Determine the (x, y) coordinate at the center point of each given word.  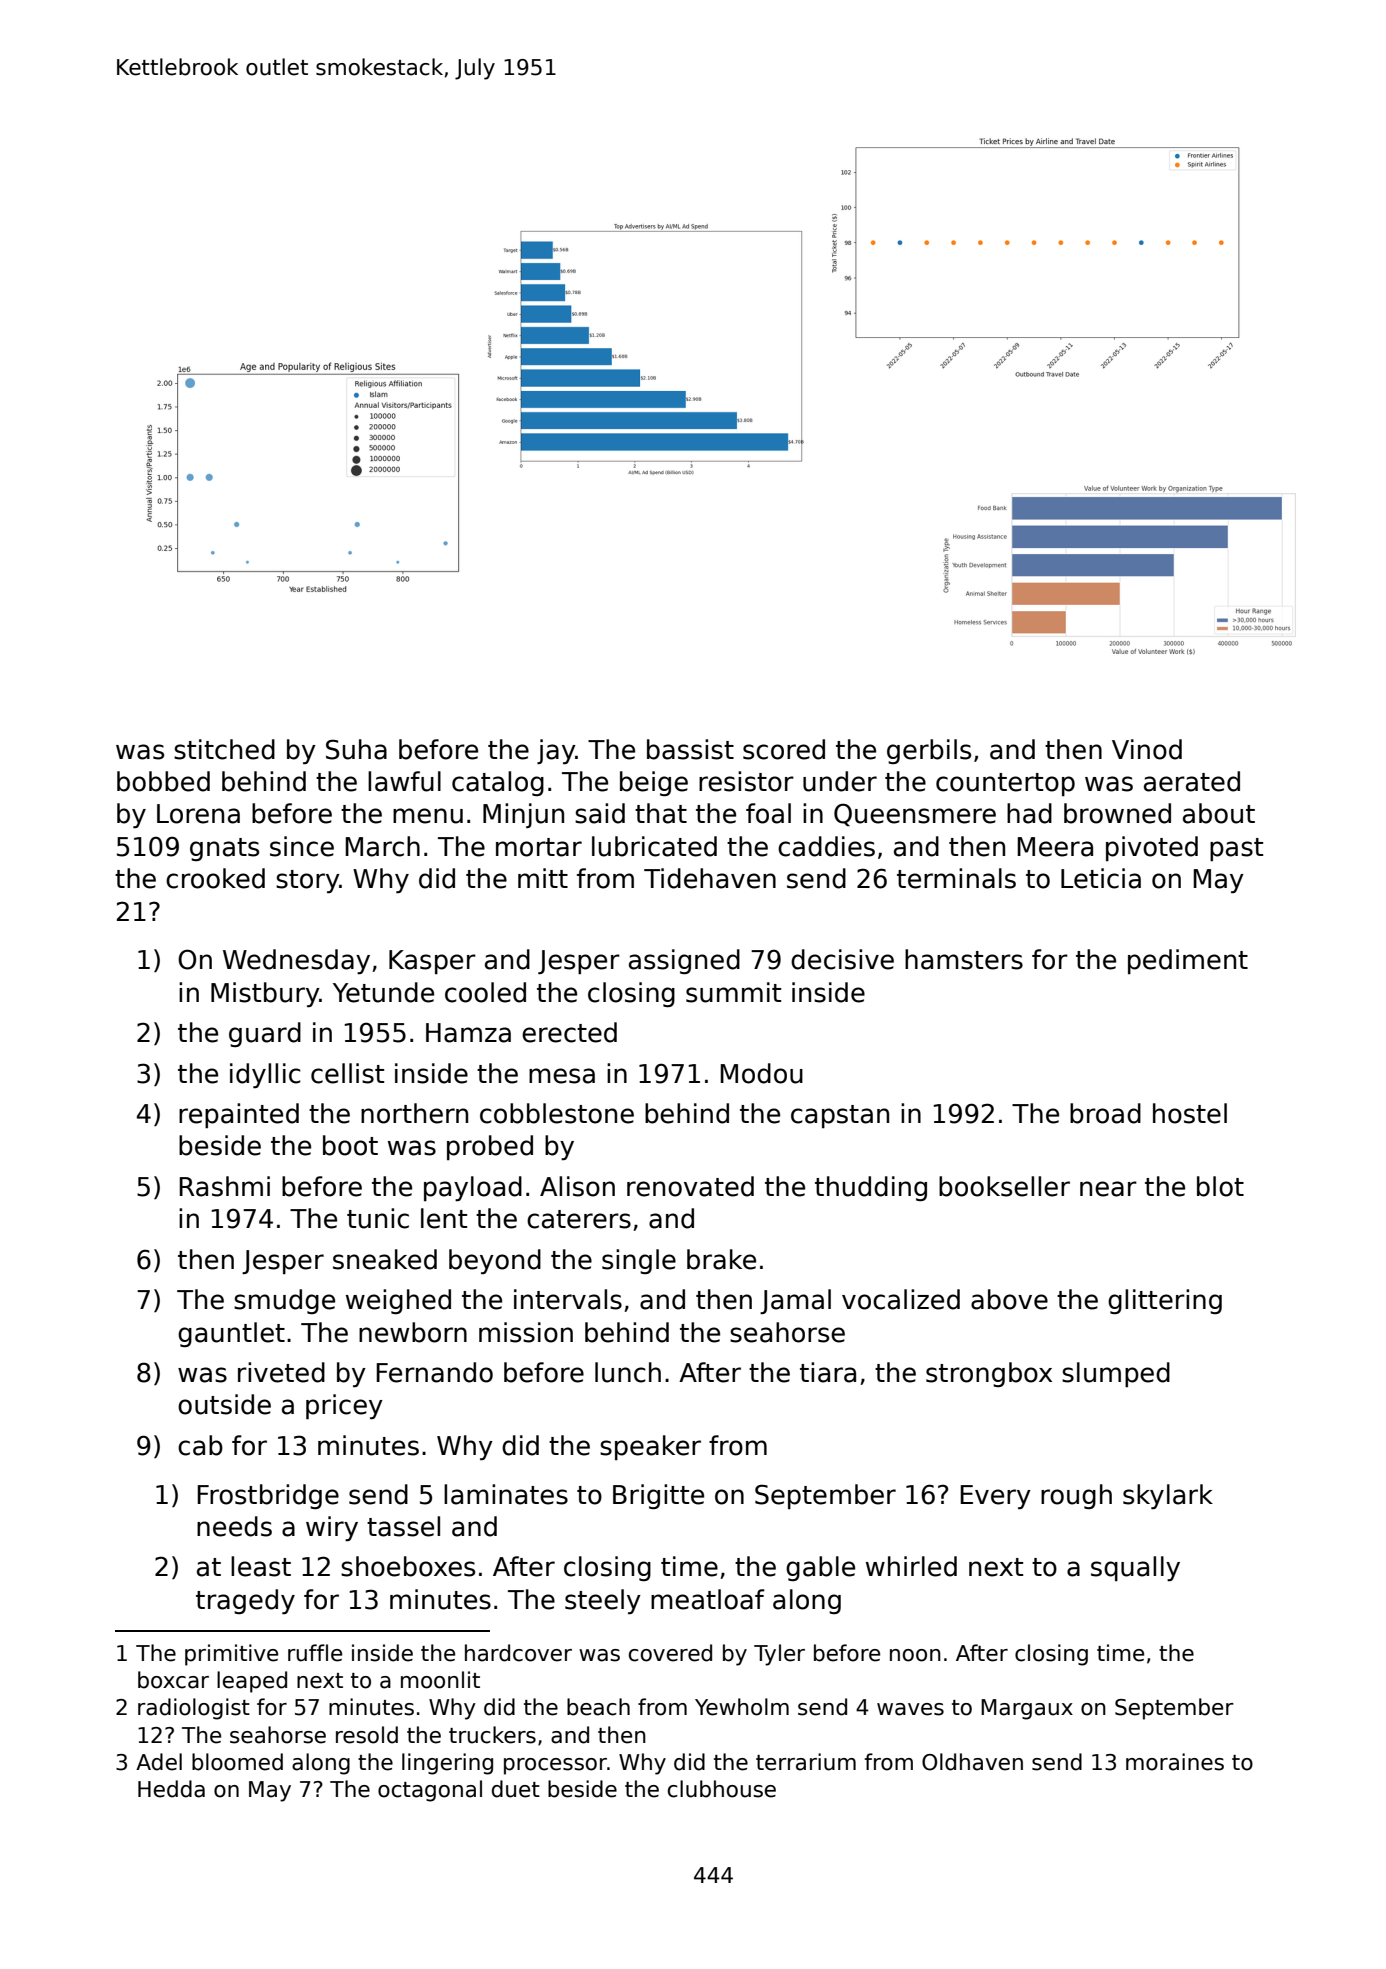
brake (721, 1259)
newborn (413, 1332)
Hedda (171, 1789)
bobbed (163, 781)
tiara (828, 1372)
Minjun (523, 815)
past (1236, 849)
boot (350, 1145)
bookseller (1004, 1186)
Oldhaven (972, 1762)
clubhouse (722, 1789)
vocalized (901, 1299)
